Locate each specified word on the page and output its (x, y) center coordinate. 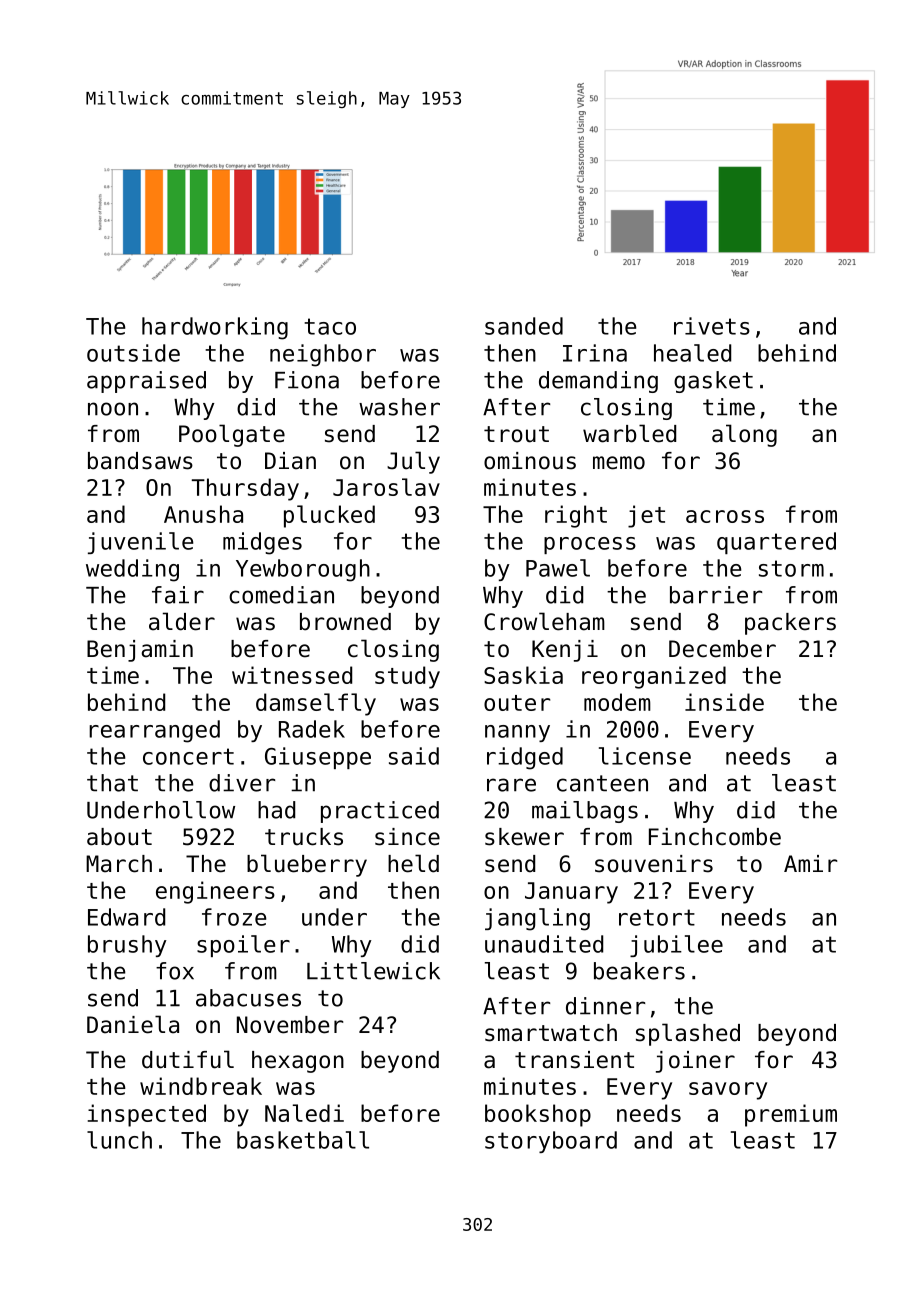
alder (182, 621)
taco (330, 326)
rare (511, 785)
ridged (525, 758)
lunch (119, 1140)
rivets (712, 326)
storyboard (551, 1142)
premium (791, 1115)
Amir (810, 863)
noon (113, 409)
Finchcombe (715, 837)
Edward (126, 917)
